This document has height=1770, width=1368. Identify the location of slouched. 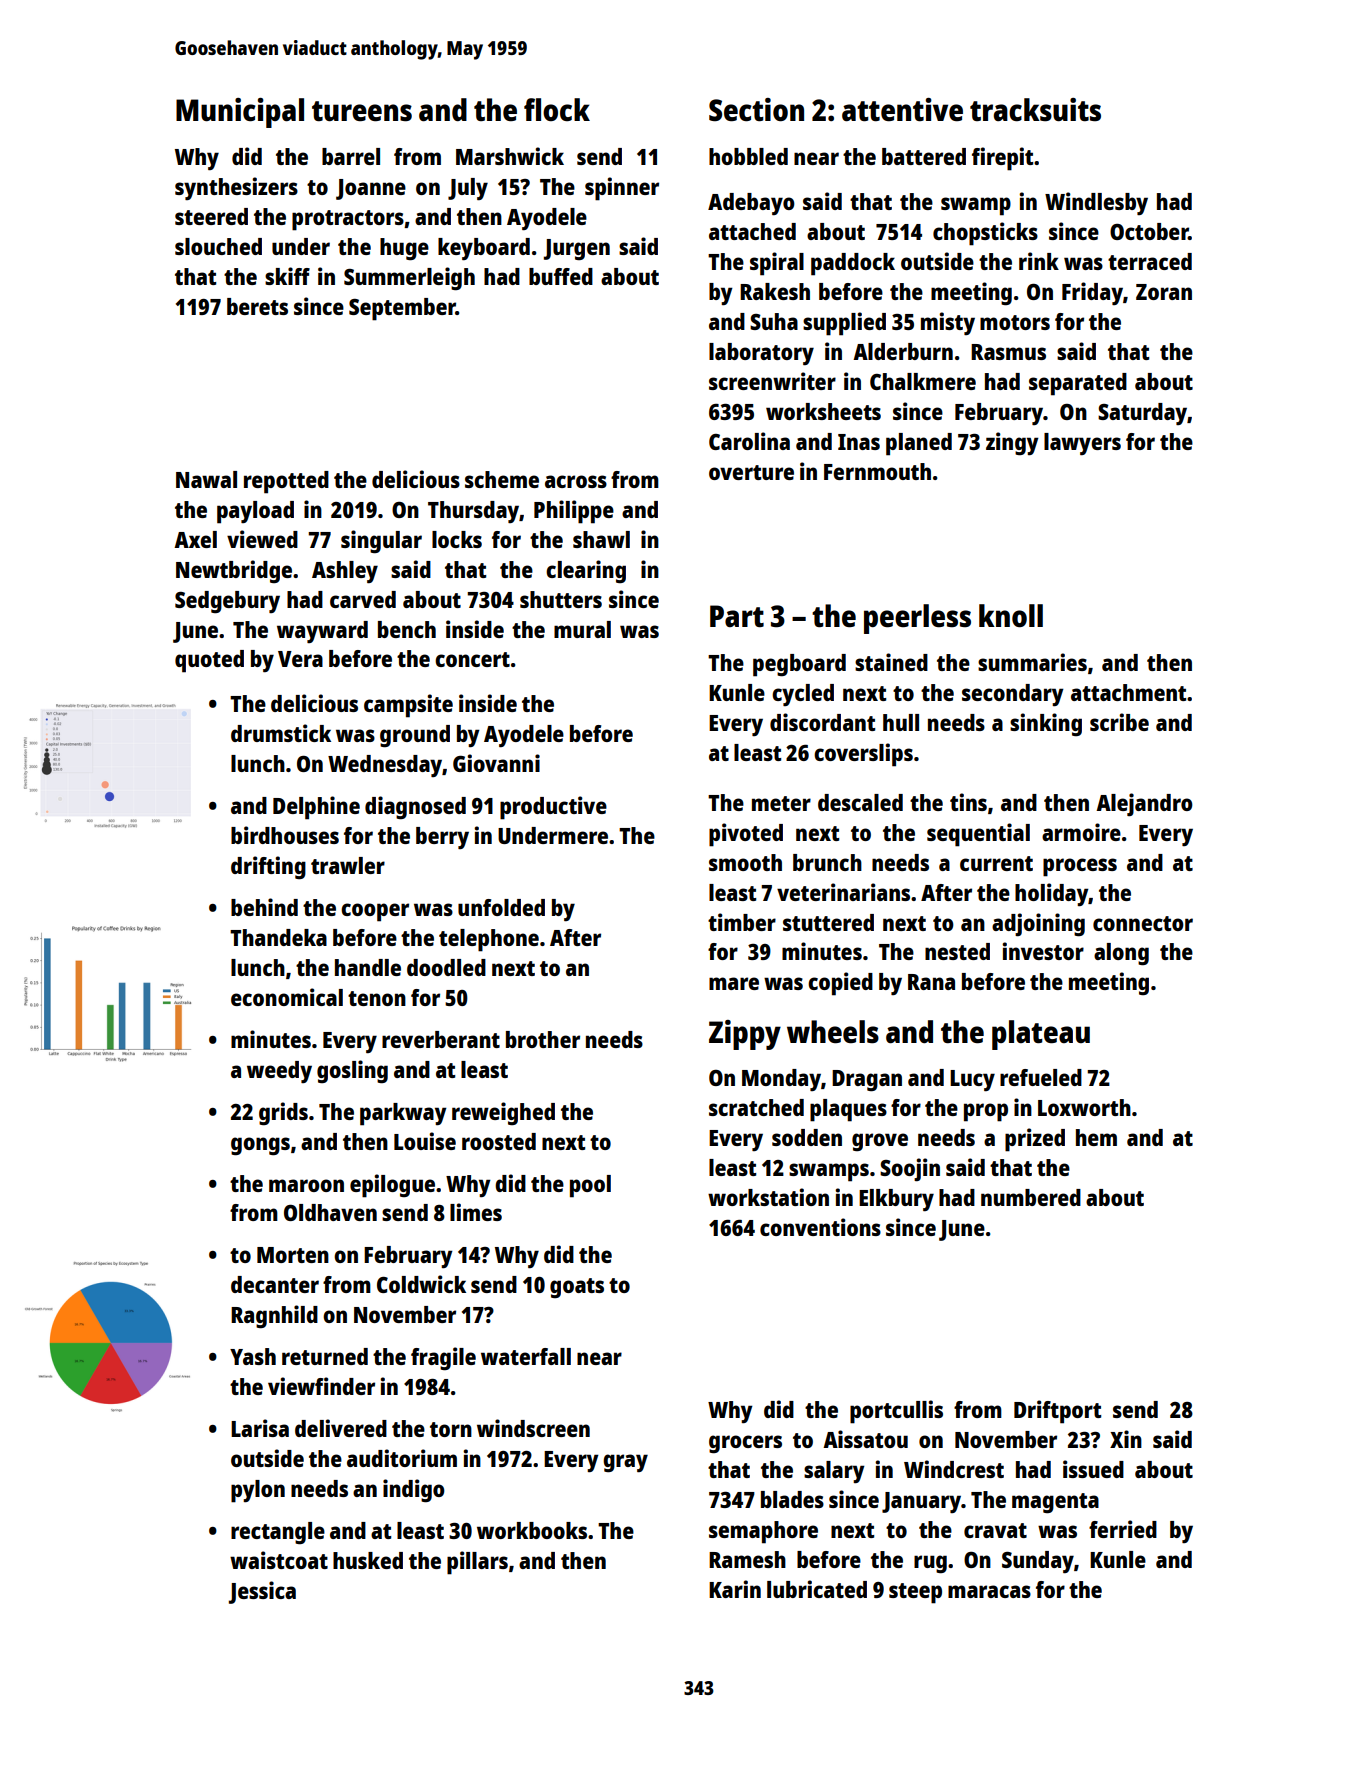
(218, 246).
